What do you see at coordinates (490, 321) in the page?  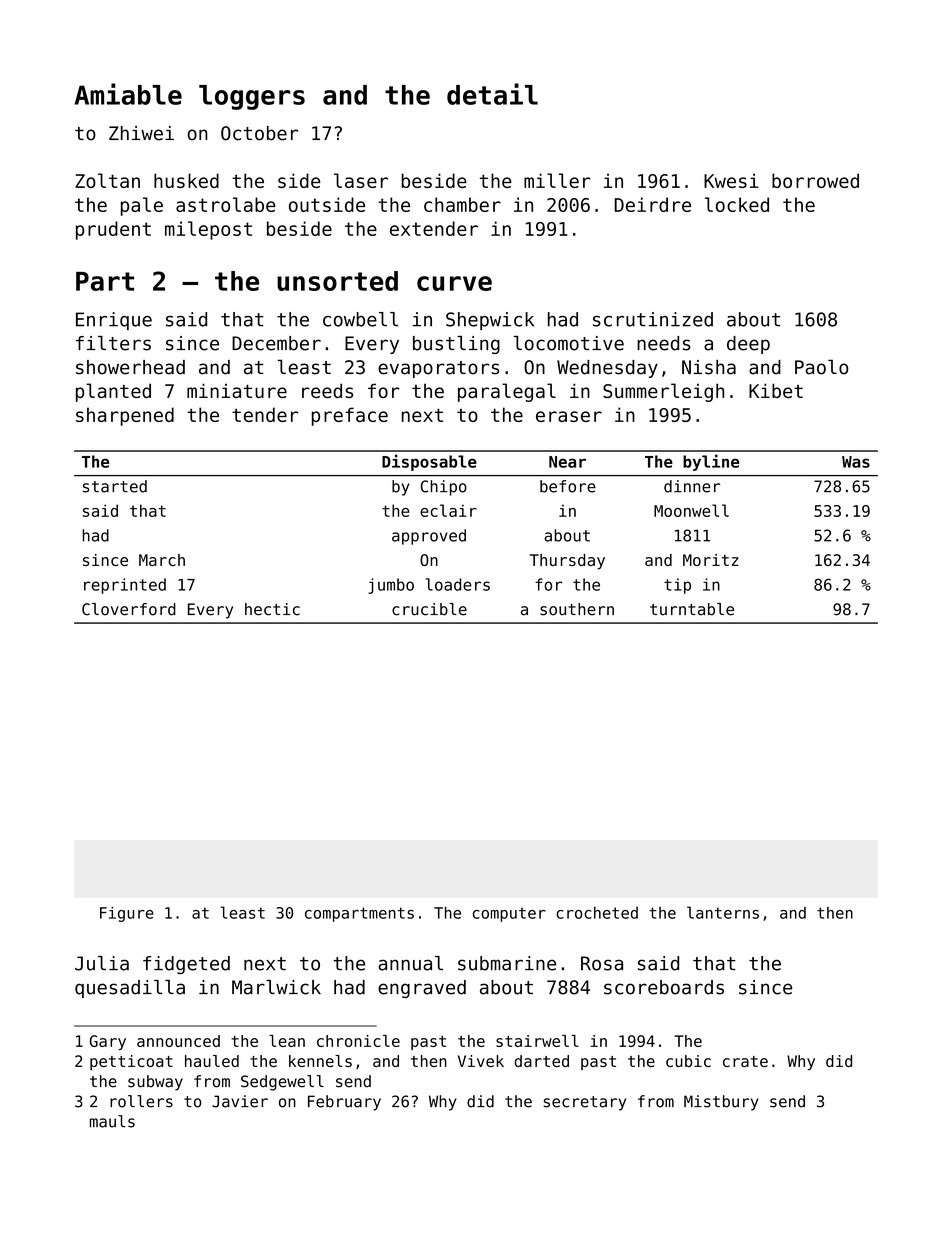 I see `Shepwick` at bounding box center [490, 321].
